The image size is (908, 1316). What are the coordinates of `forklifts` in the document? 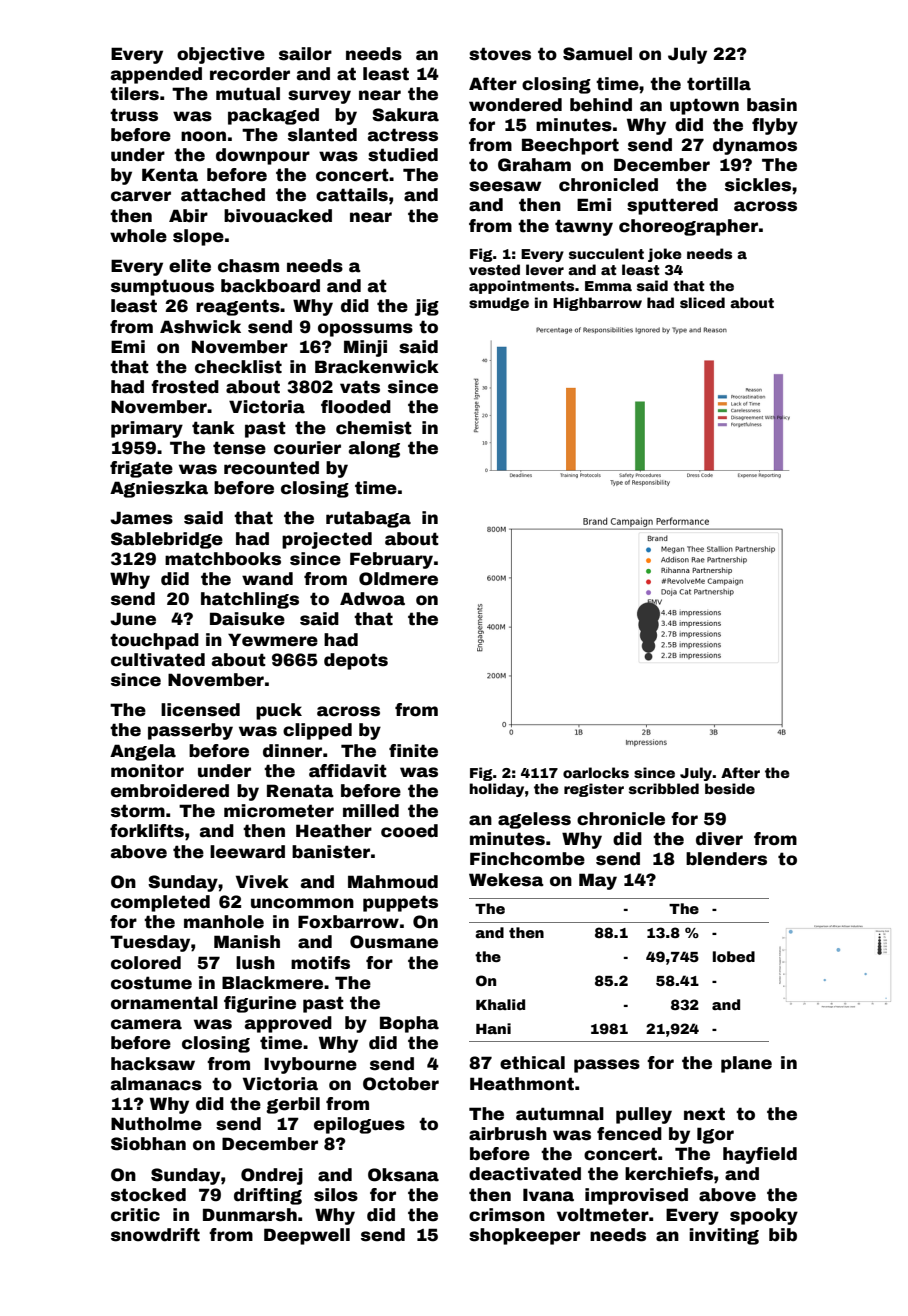 It's located at (147, 831).
